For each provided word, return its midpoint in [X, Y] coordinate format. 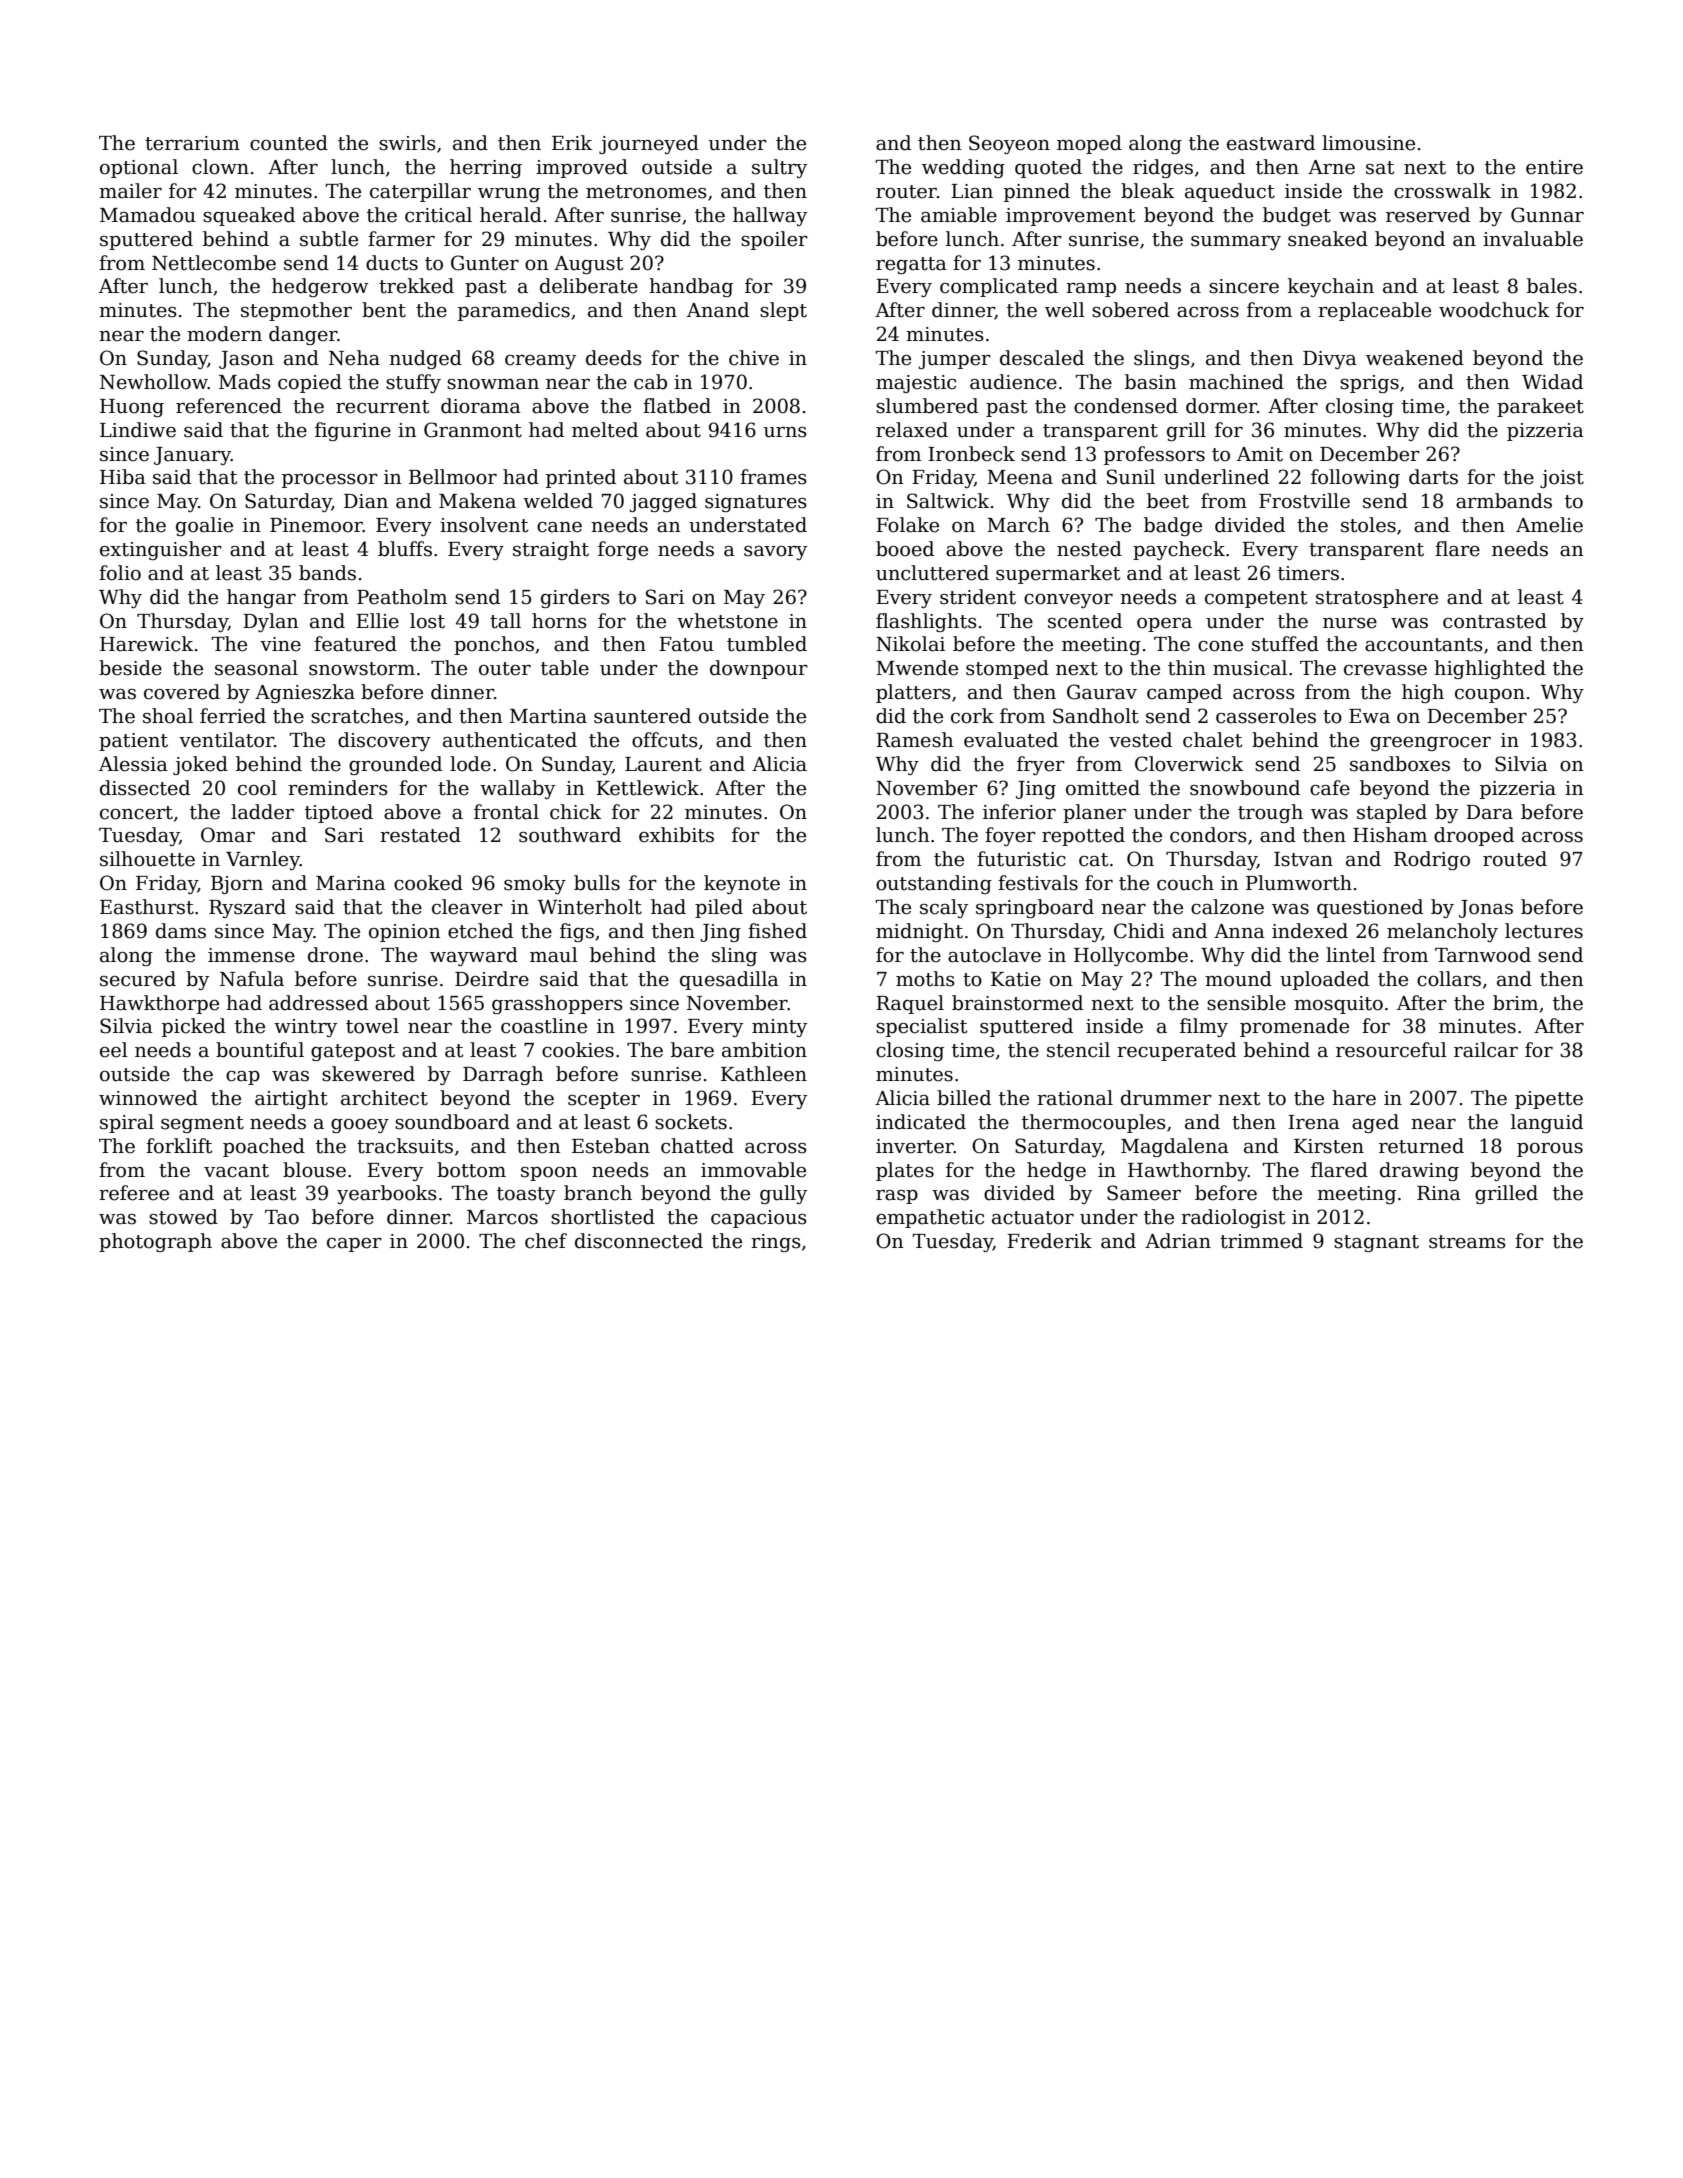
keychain [1331, 287]
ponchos [494, 645]
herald [511, 215]
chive [754, 358]
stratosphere [1377, 598]
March [1018, 525]
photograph [155, 1242]
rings [776, 1243]
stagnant [1376, 1243]
